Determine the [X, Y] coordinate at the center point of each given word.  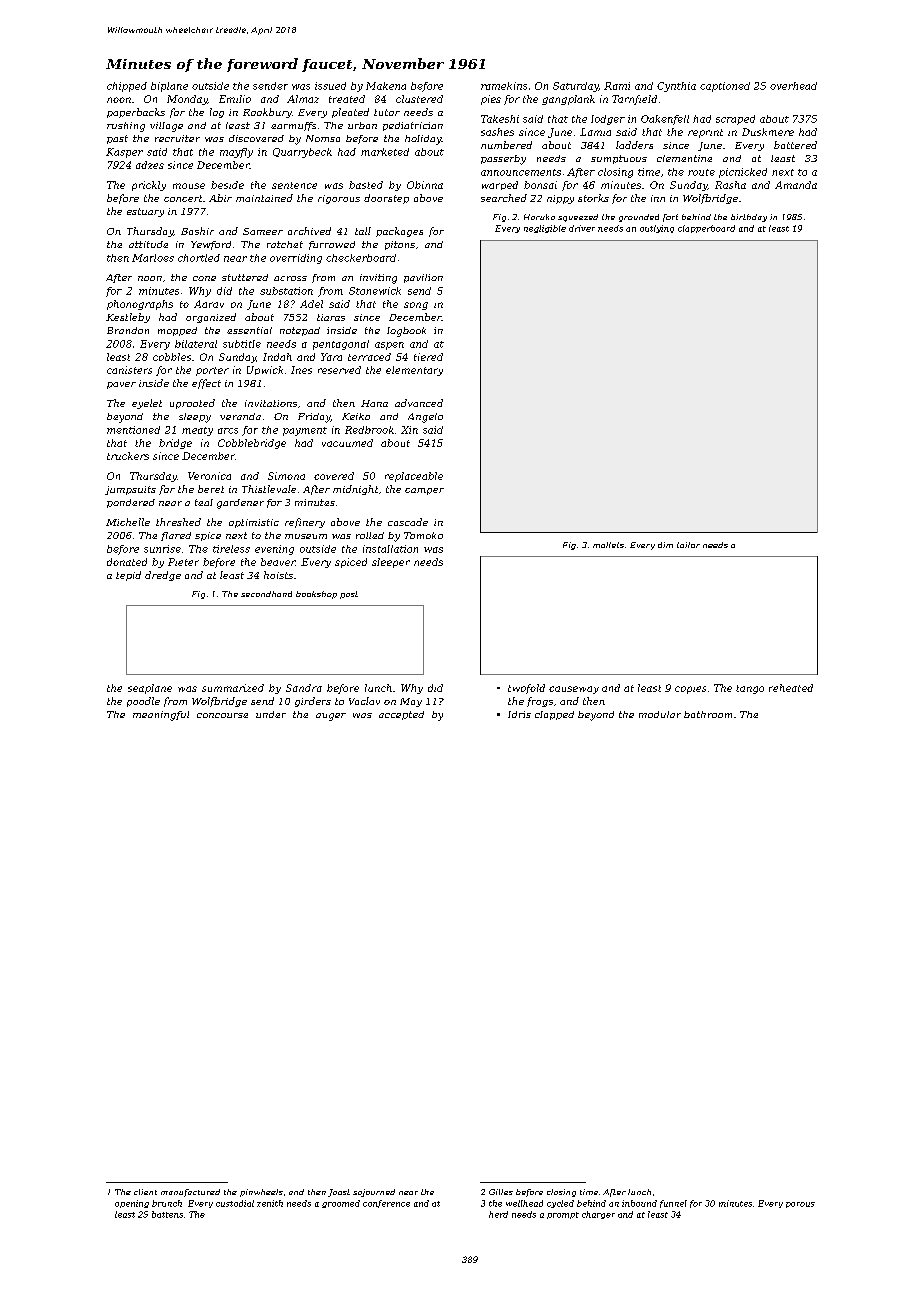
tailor [688, 545]
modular [660, 714]
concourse [222, 715]
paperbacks [136, 113]
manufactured [190, 1193]
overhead [793, 86]
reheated [791, 688]
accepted [401, 715]
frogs [540, 702]
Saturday [576, 87]
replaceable [414, 477]
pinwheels [261, 1193]
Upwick [265, 370]
